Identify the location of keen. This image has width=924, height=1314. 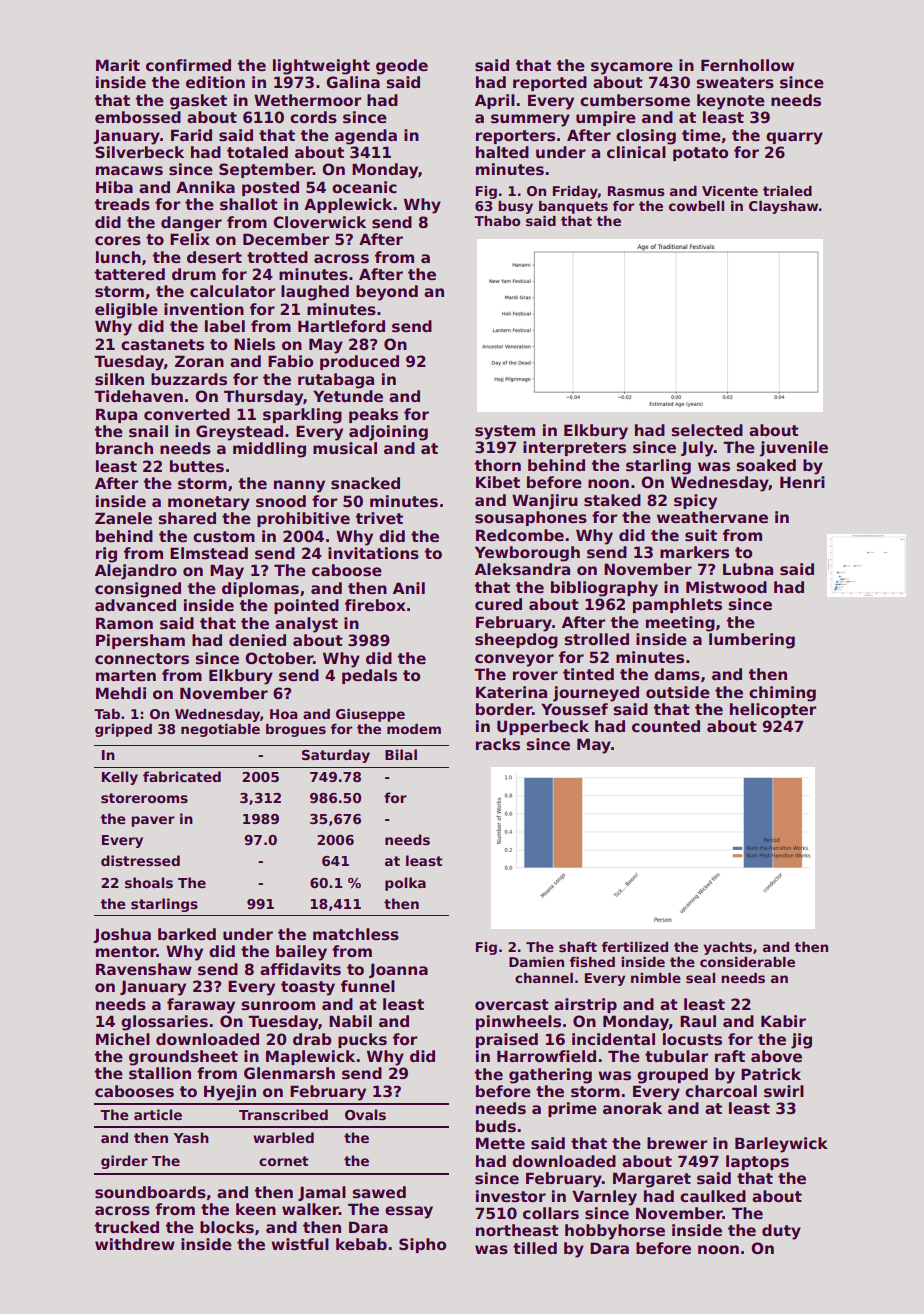
(256, 1209).
